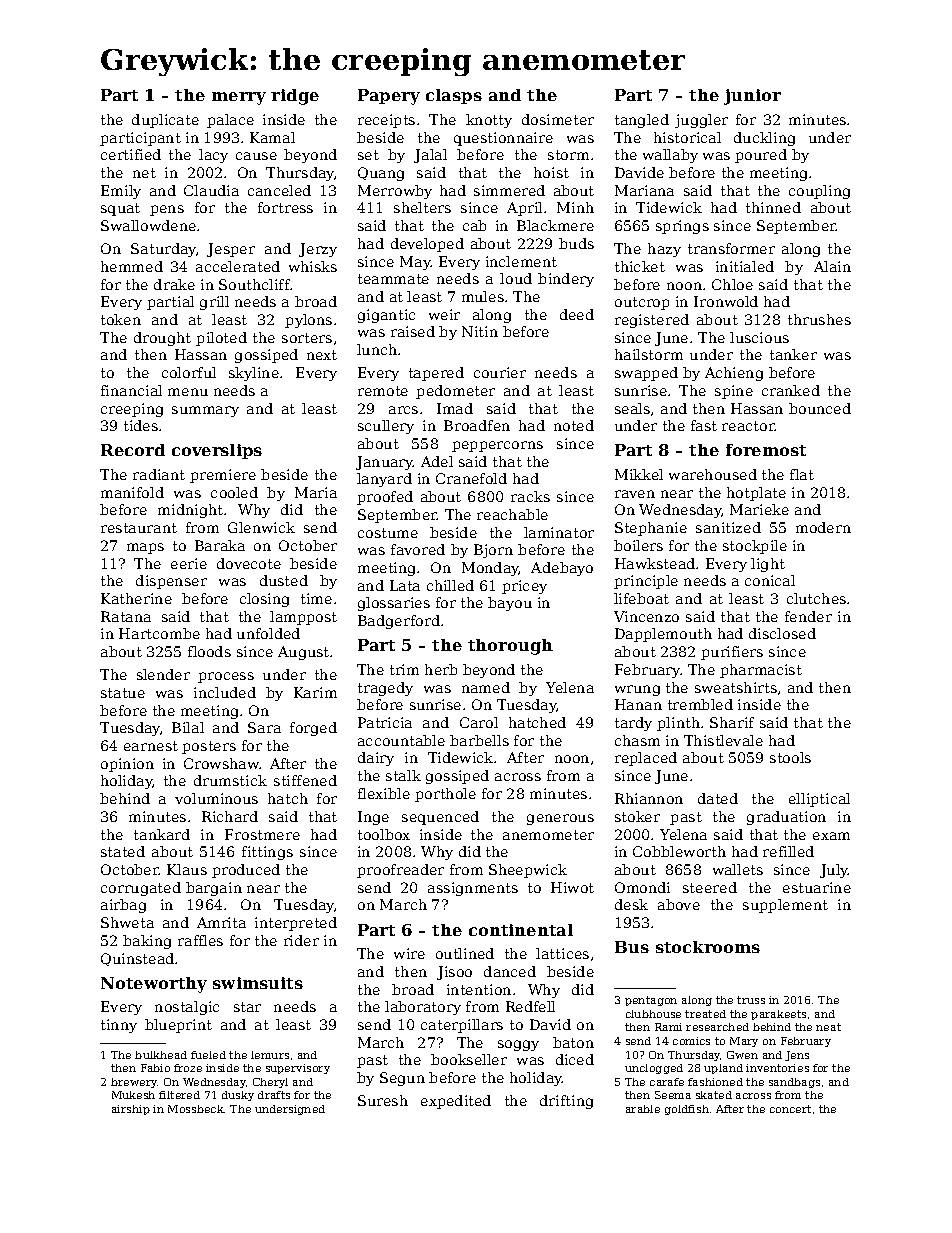 Image resolution: width=952 pixels, height=1233 pixels. I want to click on junior, so click(752, 97).
